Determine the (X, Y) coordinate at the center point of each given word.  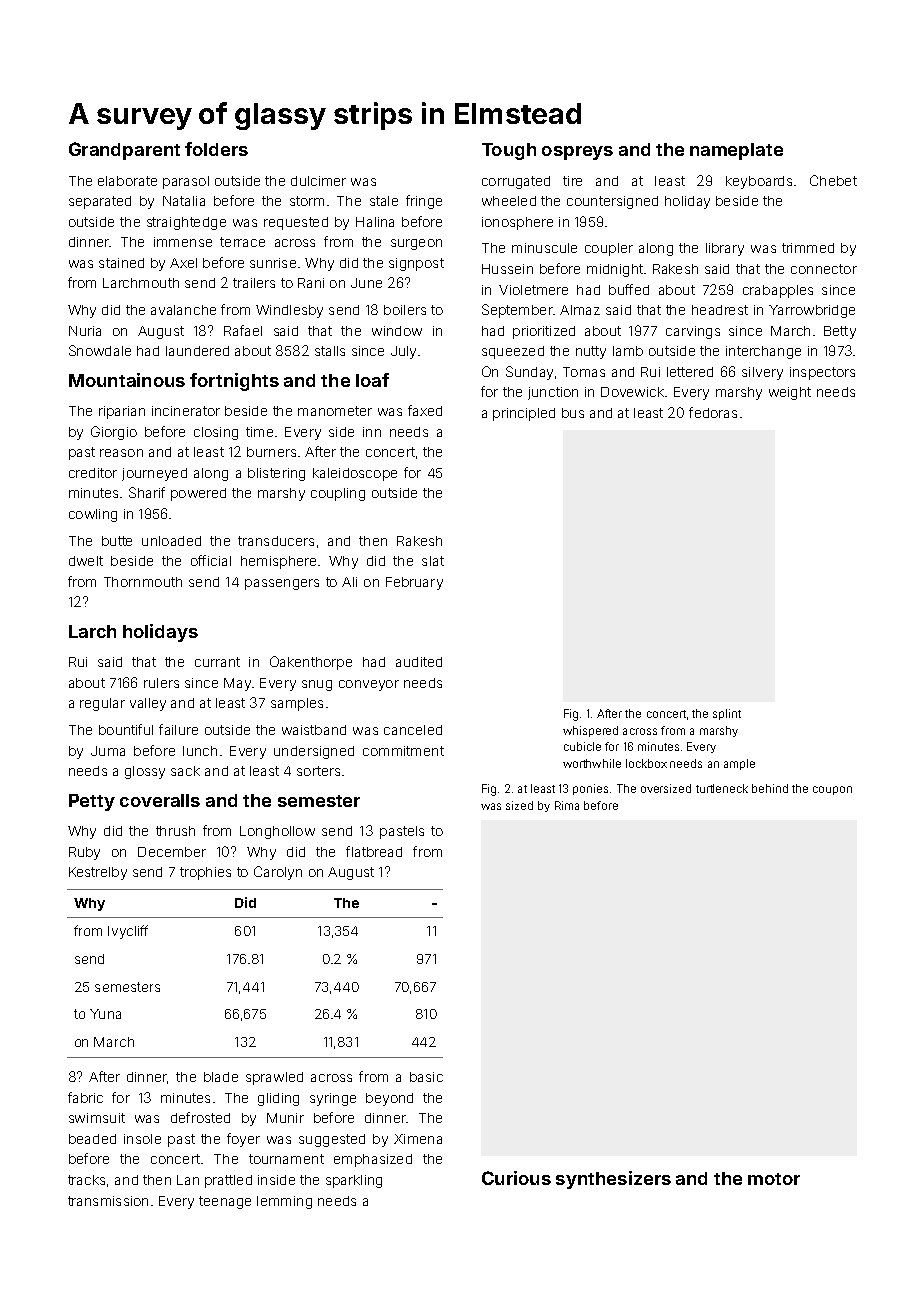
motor (774, 1179)
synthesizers (613, 1180)
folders (216, 149)
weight (790, 393)
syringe (333, 1099)
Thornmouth (143, 582)
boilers (405, 310)
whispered (590, 731)
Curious (516, 1178)
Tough (509, 151)
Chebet (833, 180)
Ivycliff (128, 932)
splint (727, 714)
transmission (108, 1201)
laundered (197, 351)
